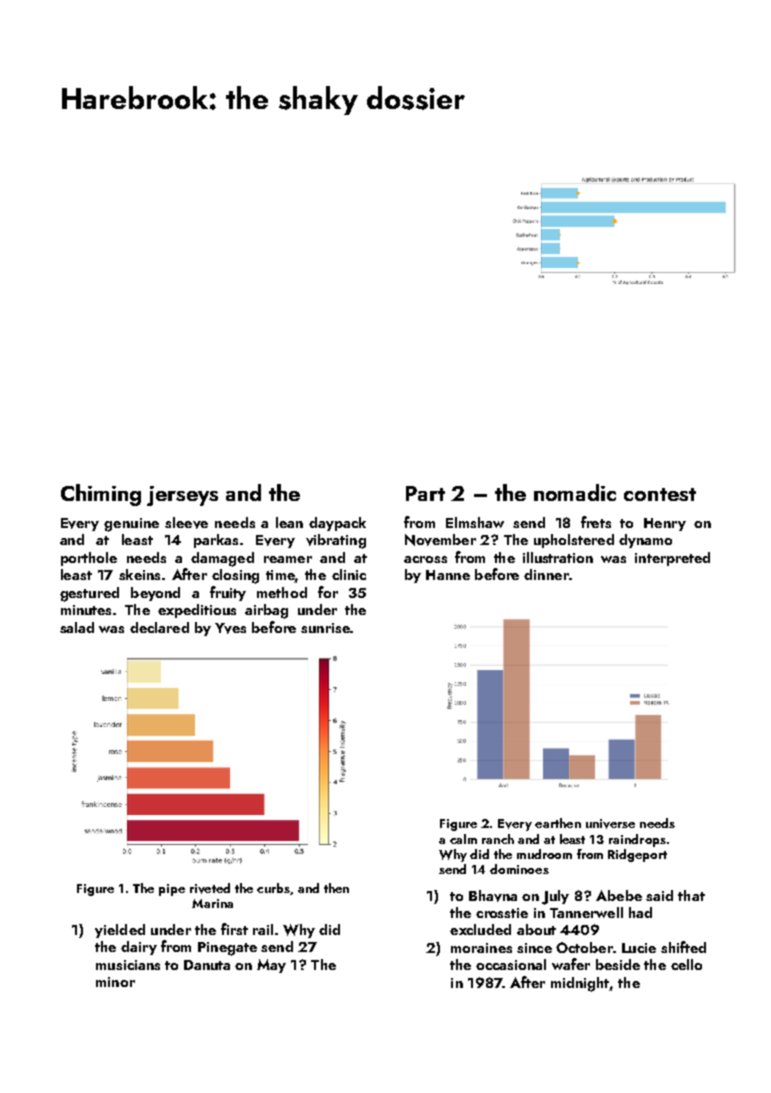  I want to click on calm, so click(463, 839).
